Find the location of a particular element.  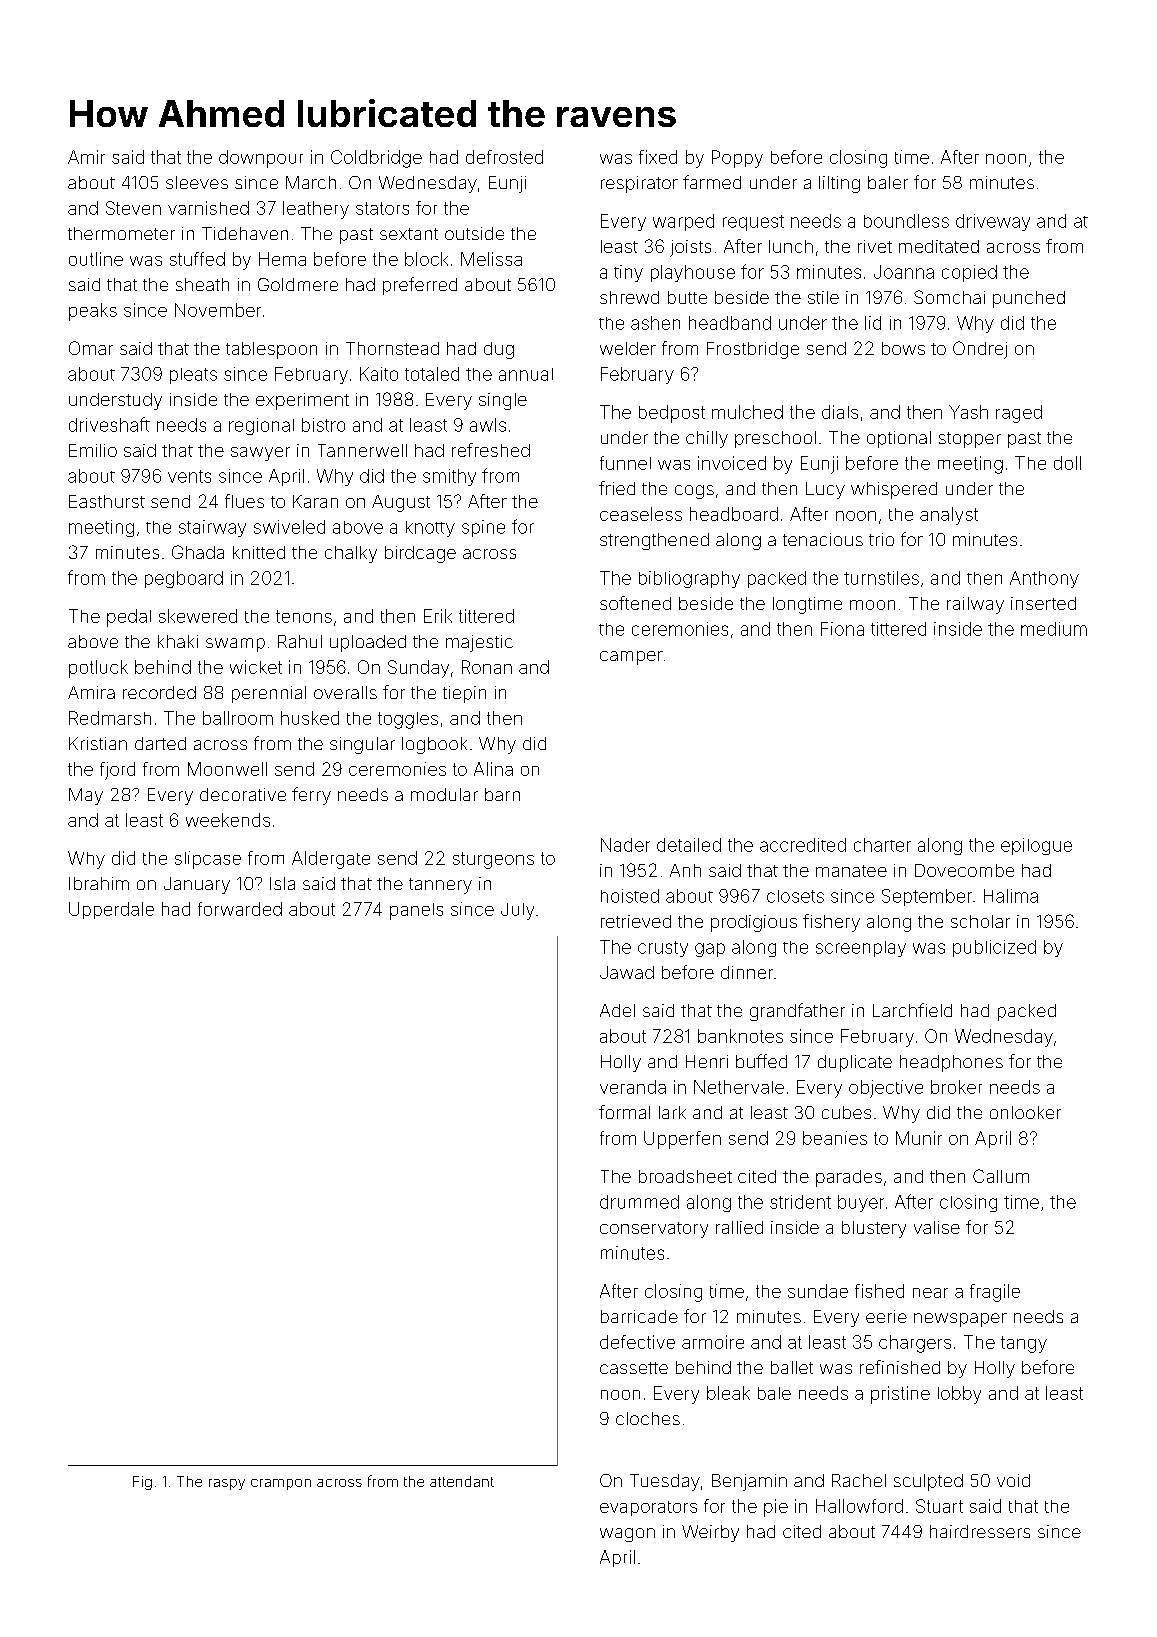

Upperdale is located at coordinates (111, 910).
